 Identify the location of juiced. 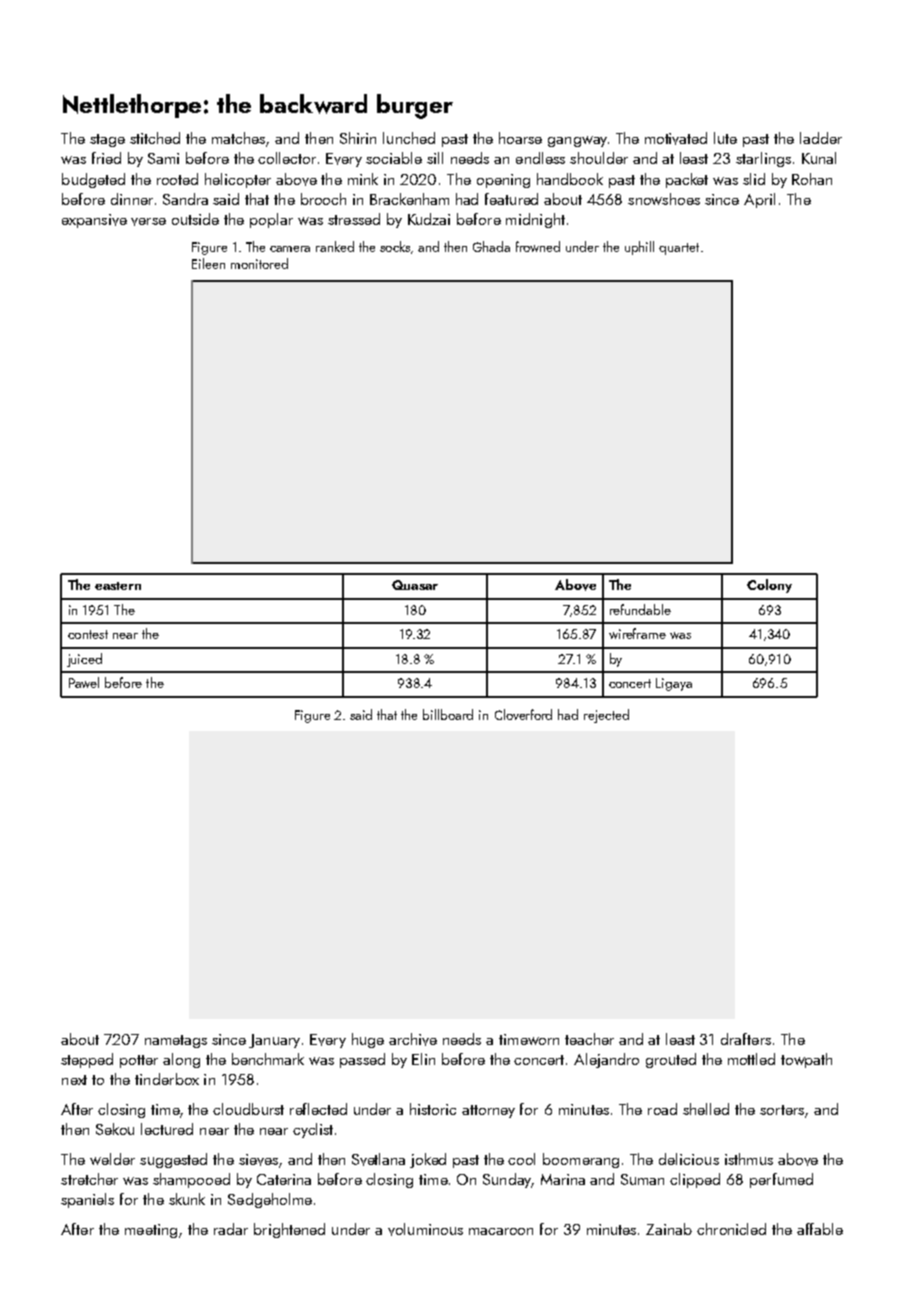
(84, 660).
